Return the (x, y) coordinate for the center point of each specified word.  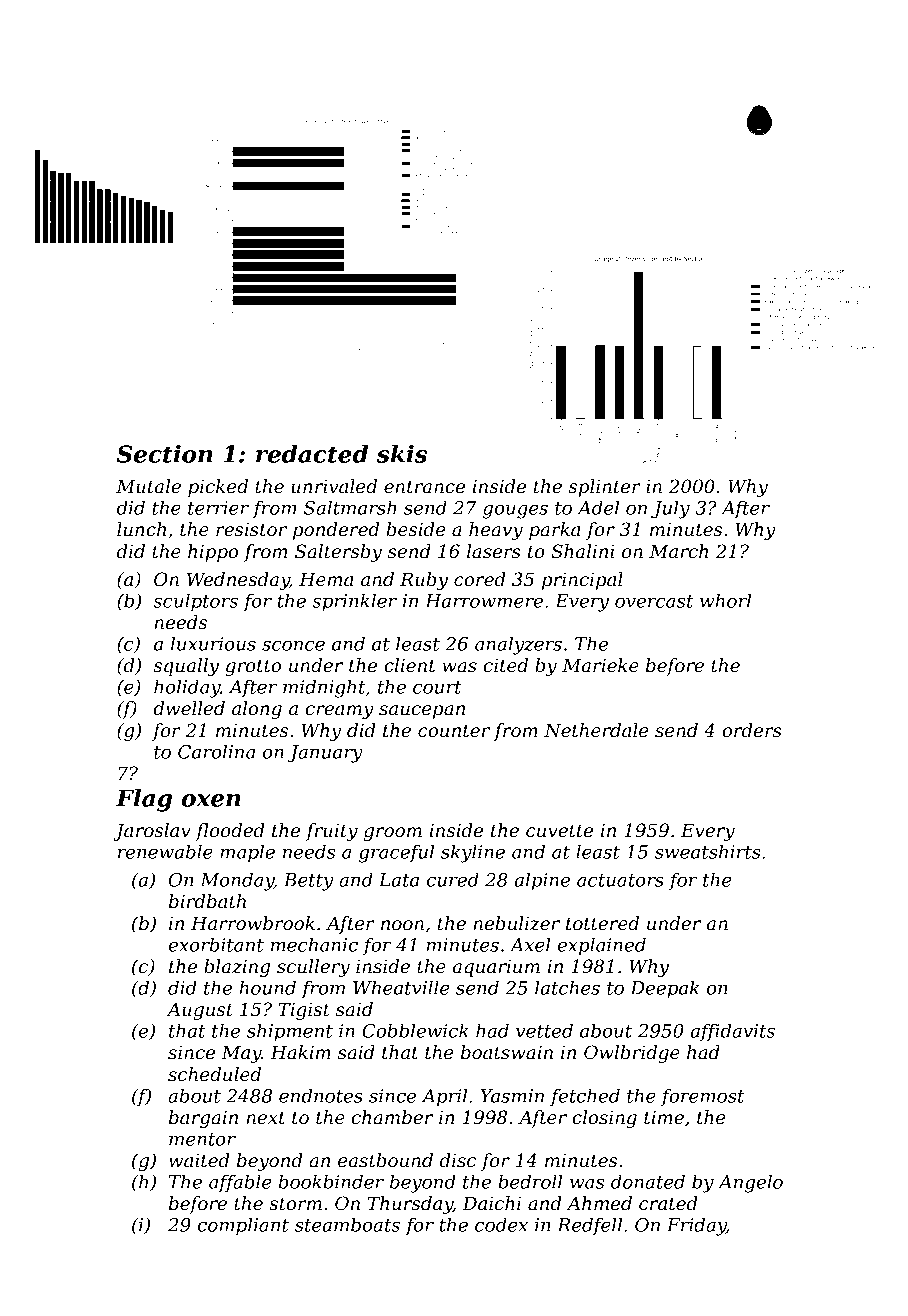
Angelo (750, 1183)
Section (165, 454)
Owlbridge (632, 1054)
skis (402, 454)
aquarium (496, 968)
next (265, 1118)
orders (752, 730)
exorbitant (216, 944)
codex (501, 1224)
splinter (604, 488)
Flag (144, 800)
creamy (340, 712)
